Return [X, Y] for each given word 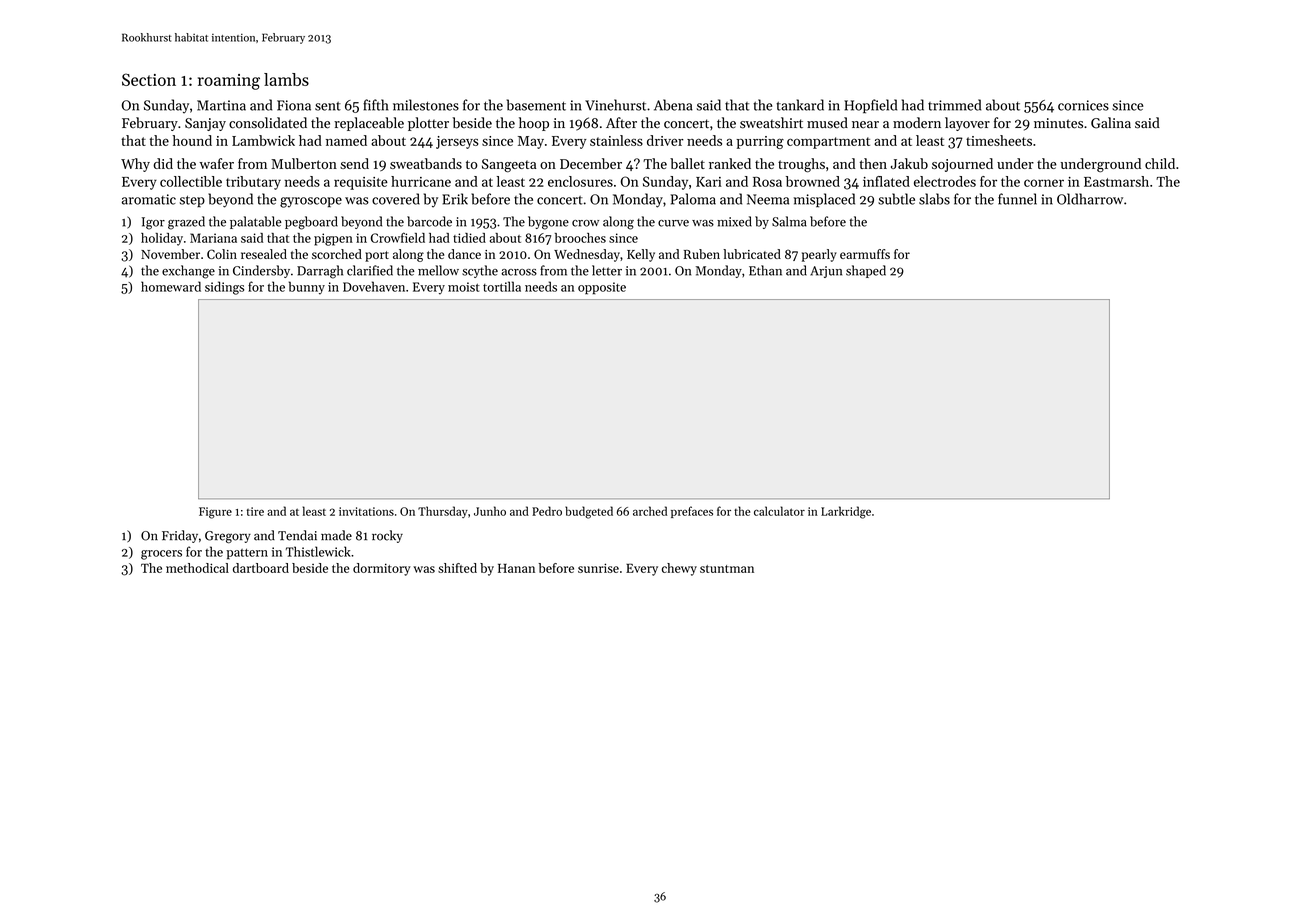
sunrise [598, 568]
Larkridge [846, 512]
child [1160, 163]
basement [536, 105]
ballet [687, 163]
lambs [286, 79]
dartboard [261, 568]
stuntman [727, 569]
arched [650, 511]
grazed [186, 223]
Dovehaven [374, 286]
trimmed [954, 105]
